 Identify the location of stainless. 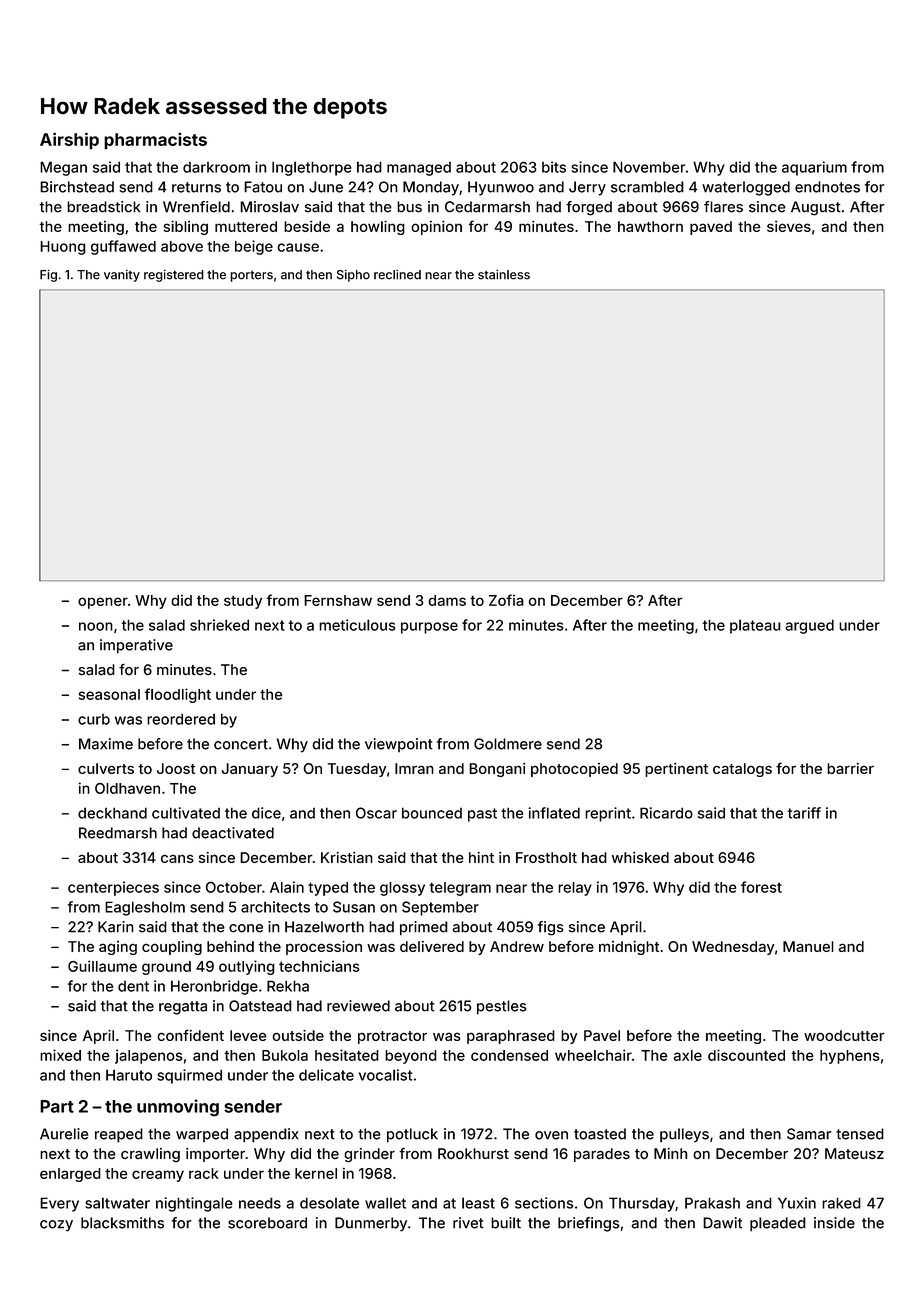
(504, 274).
